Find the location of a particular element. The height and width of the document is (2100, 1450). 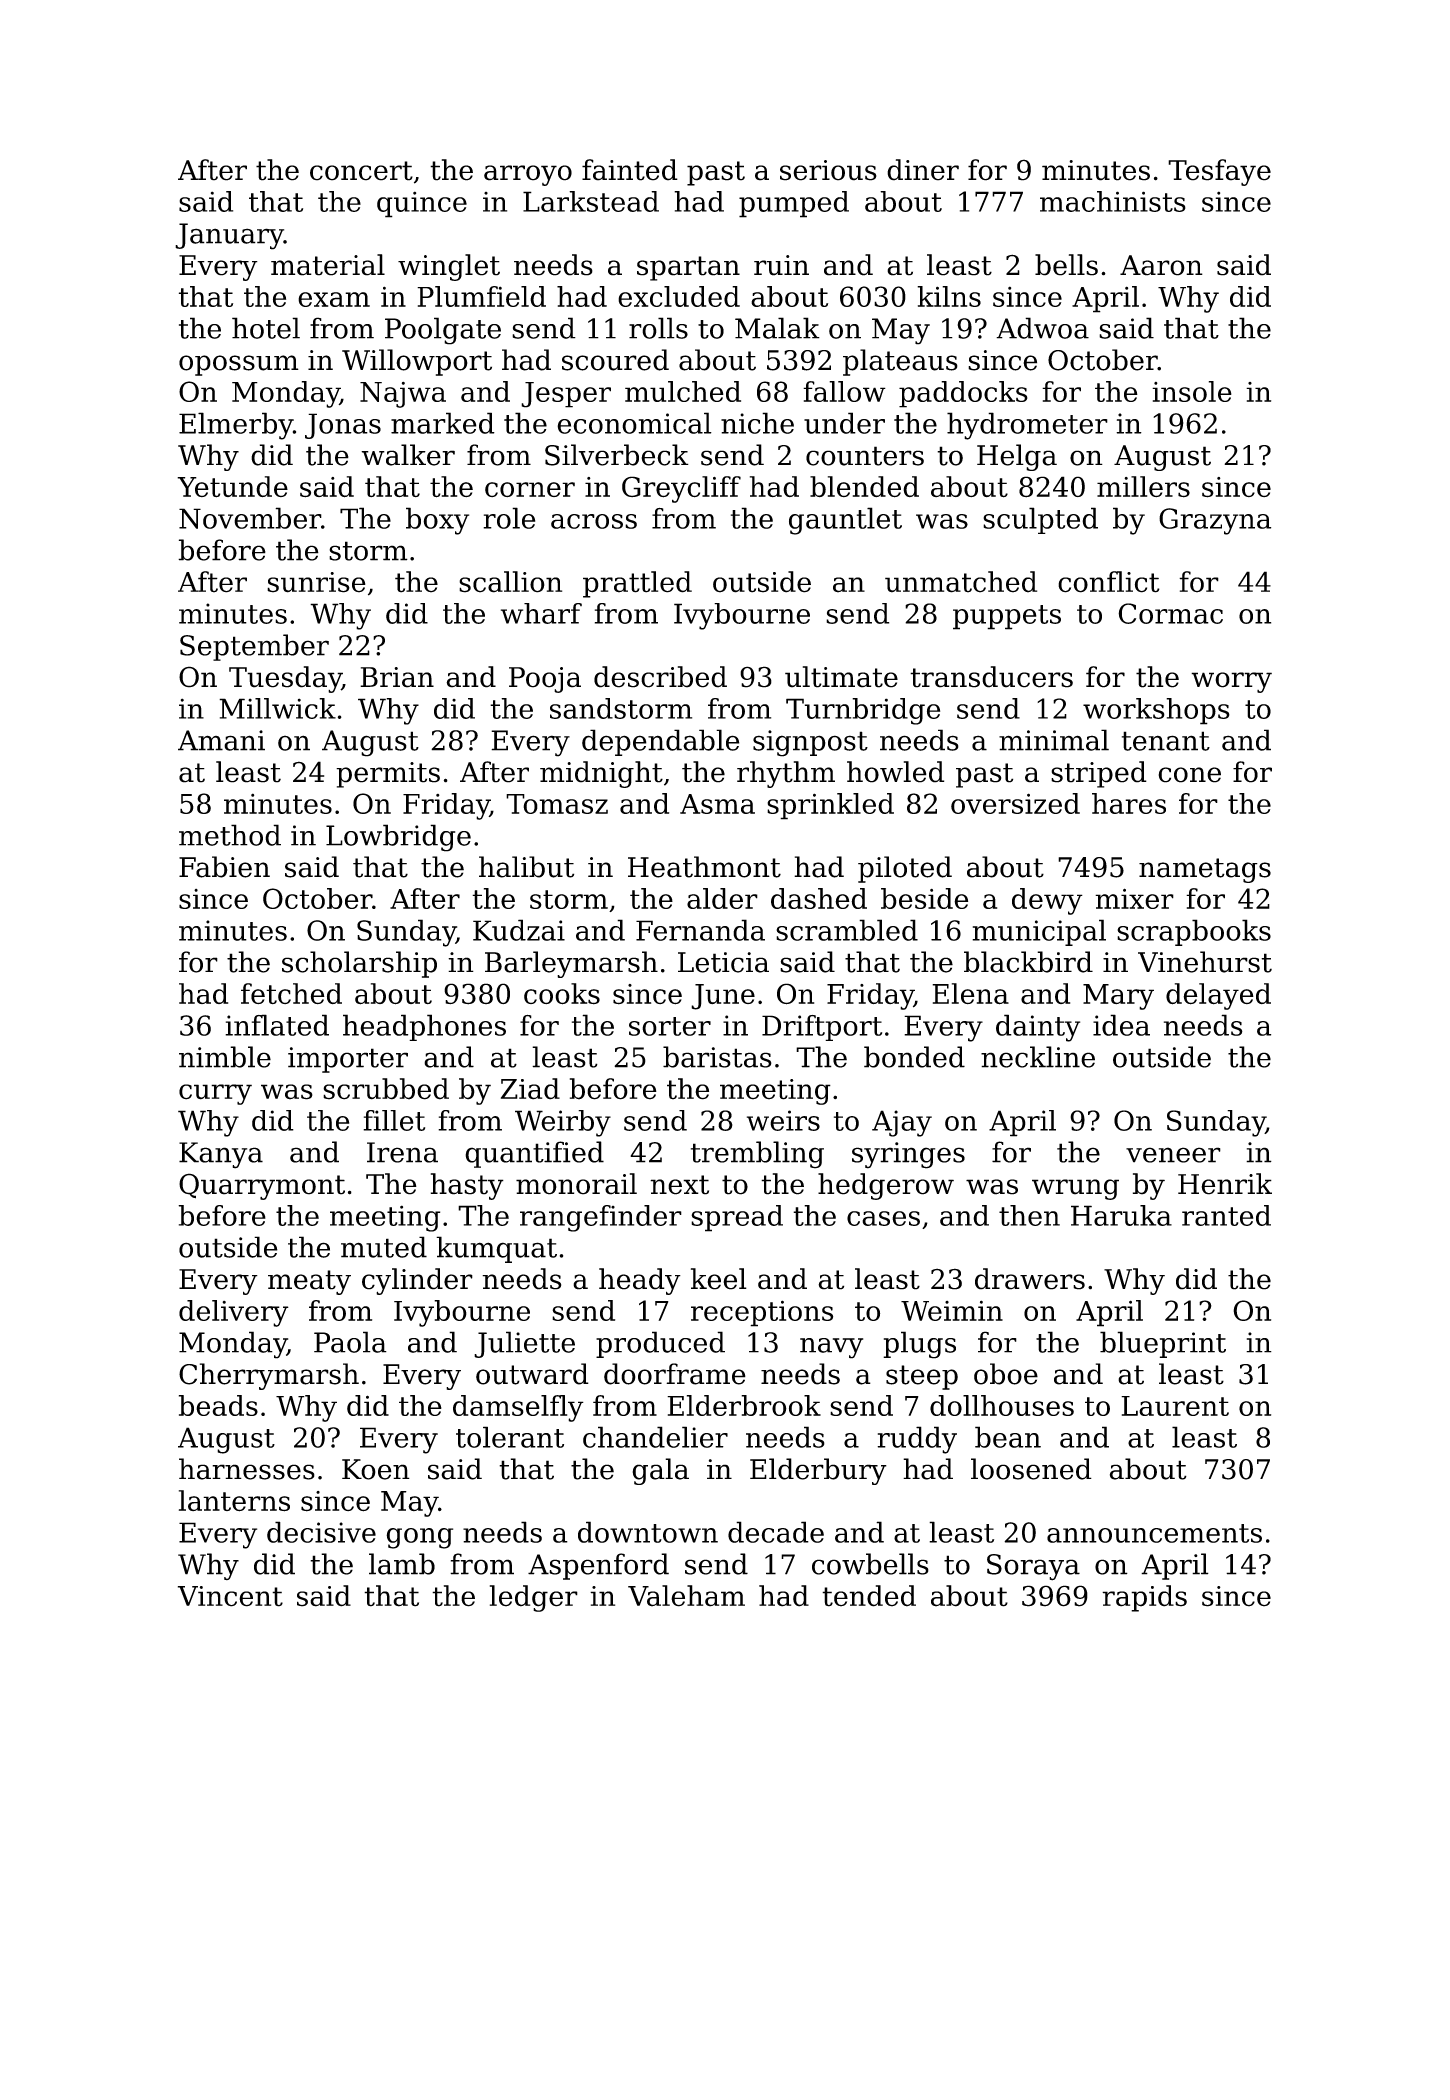

tended is located at coordinates (869, 1596).
